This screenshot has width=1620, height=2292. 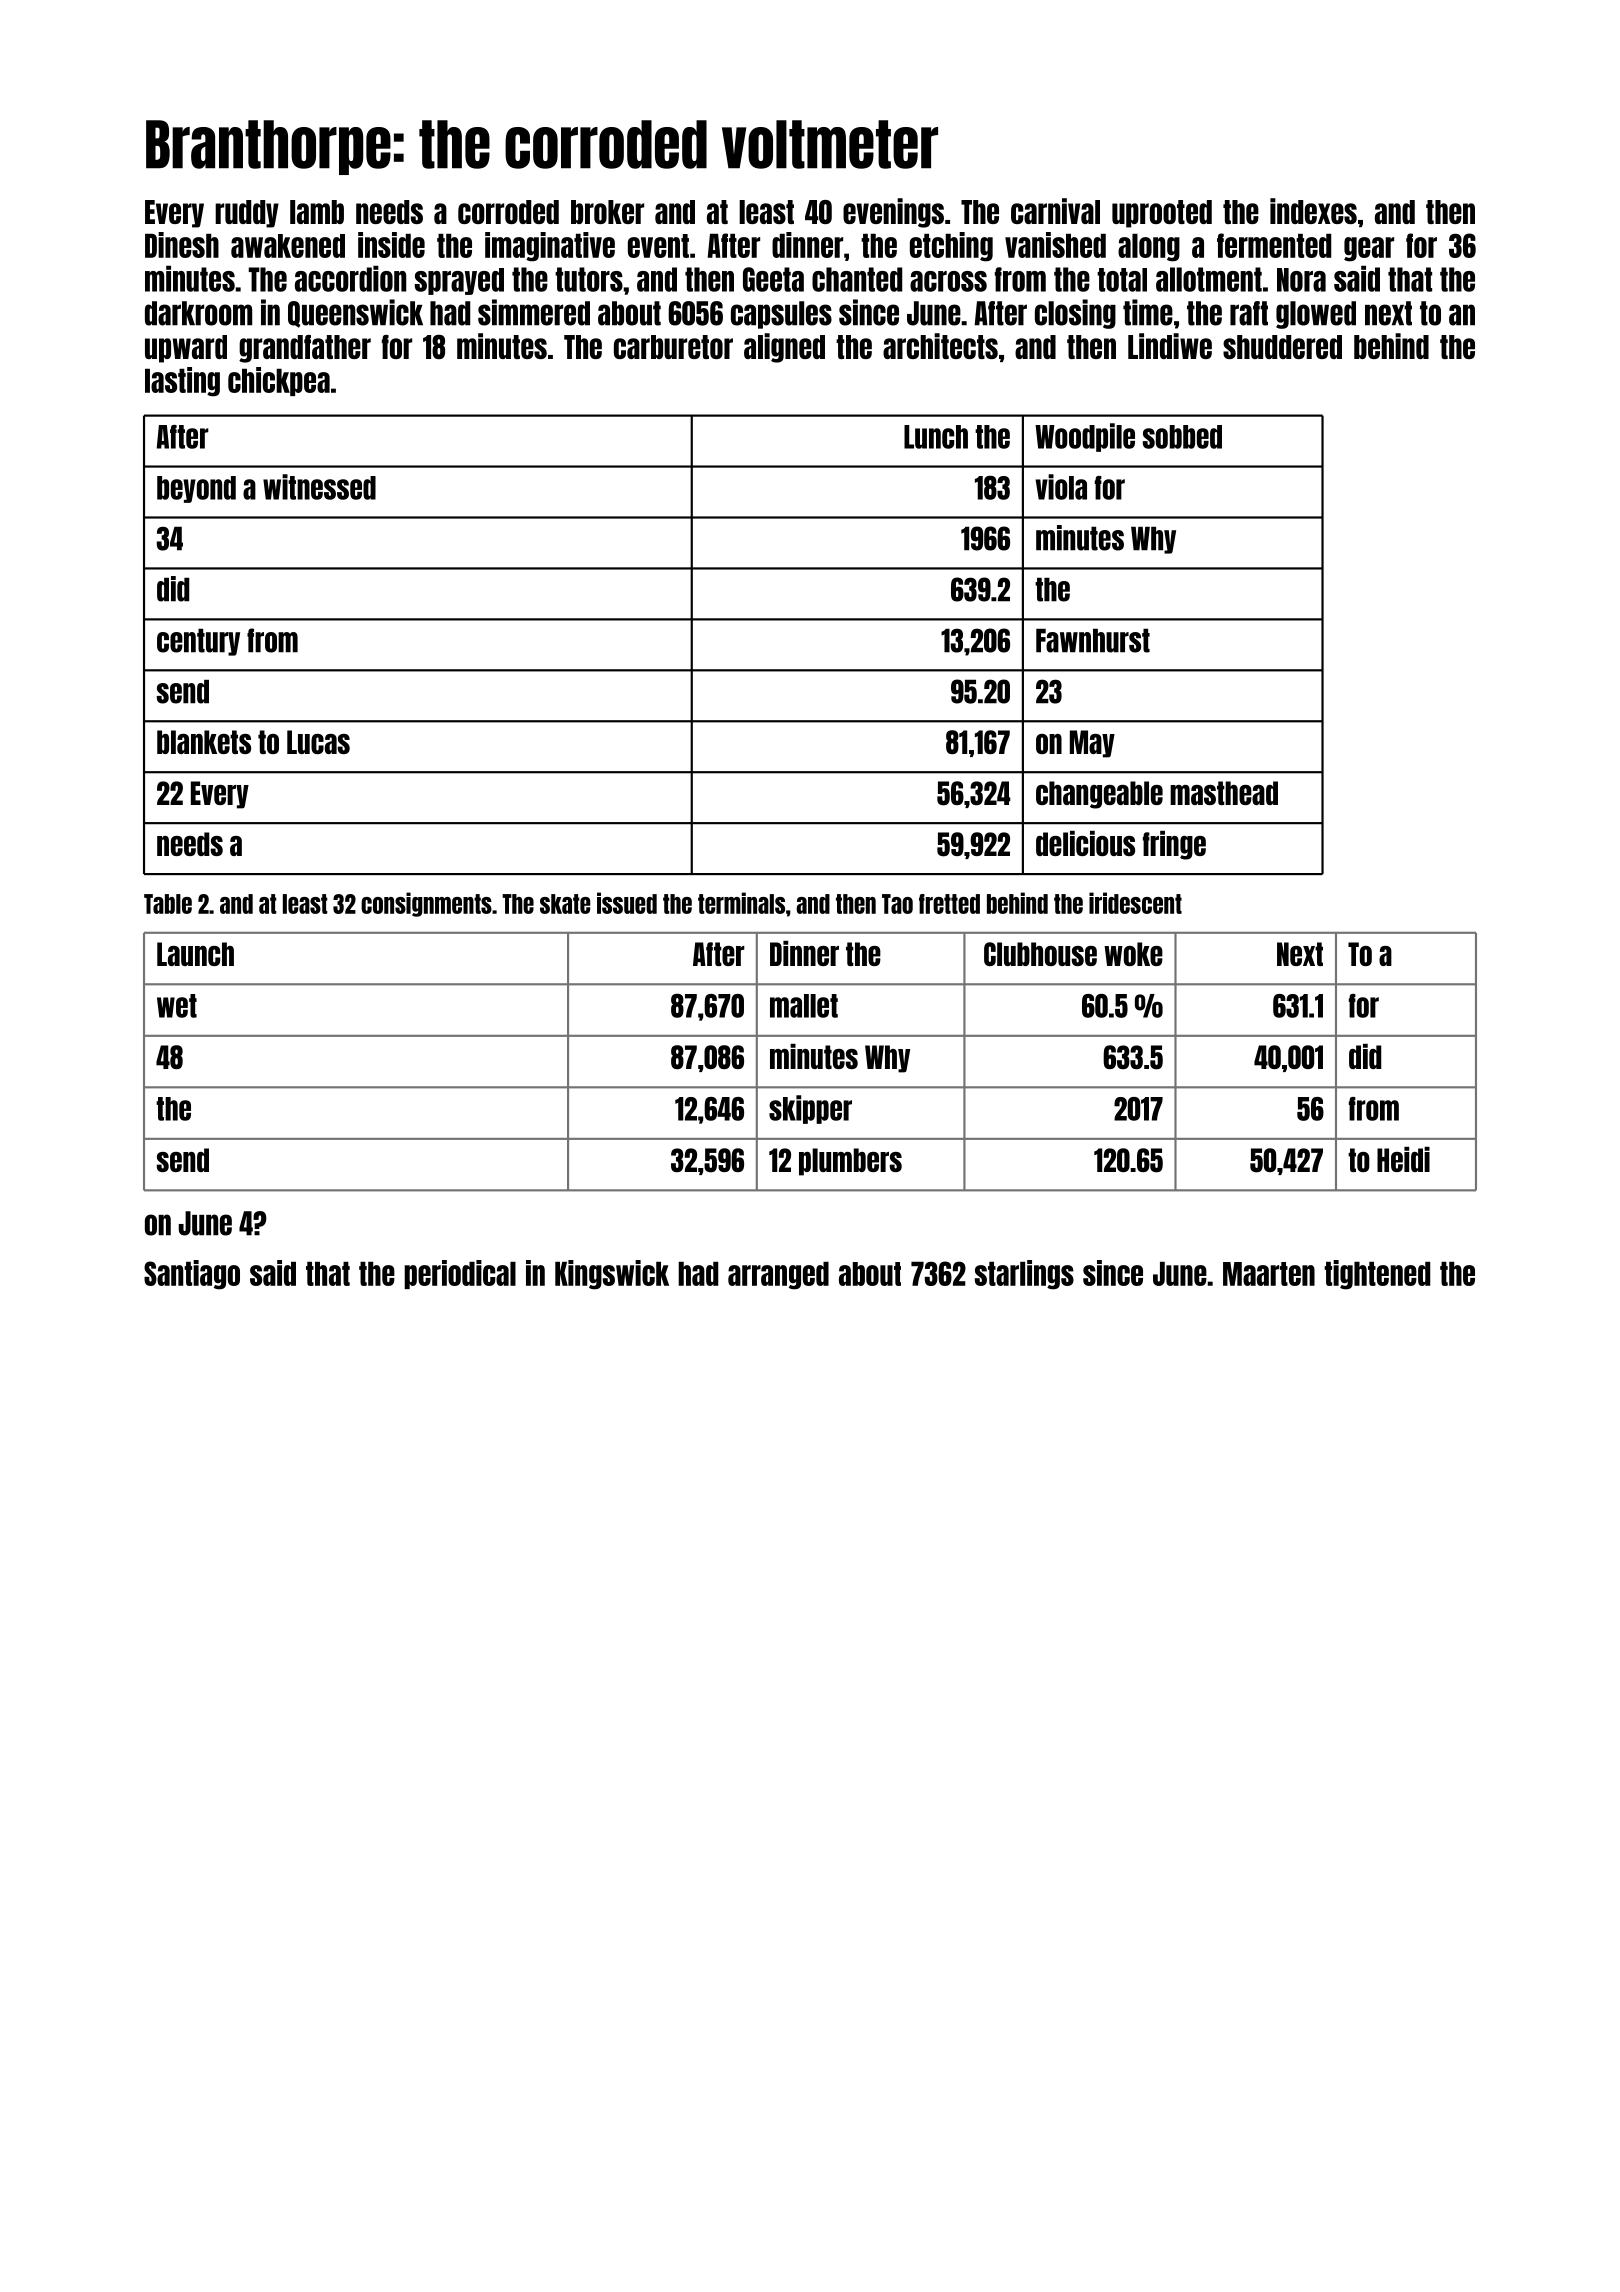 I want to click on skate, so click(x=565, y=904).
